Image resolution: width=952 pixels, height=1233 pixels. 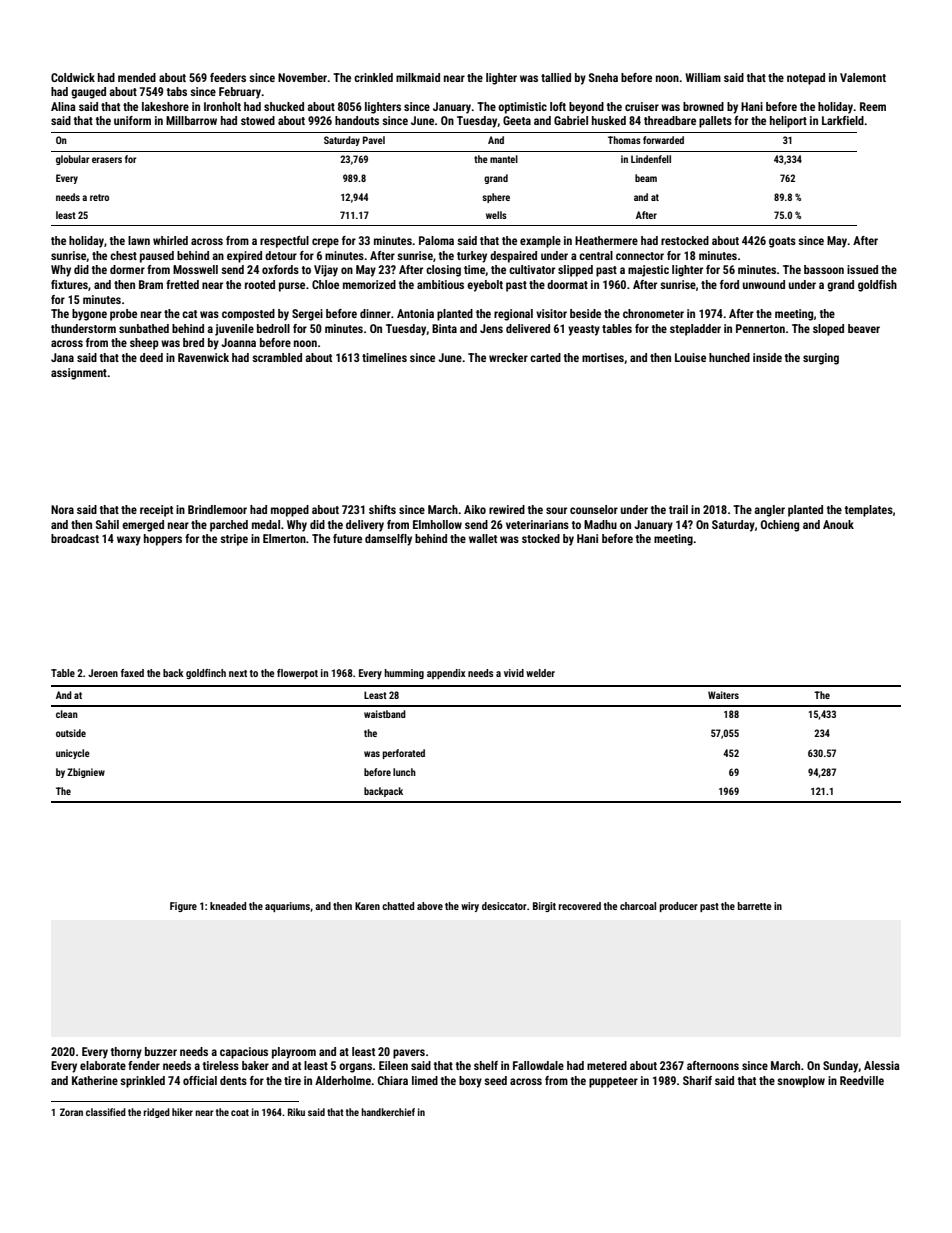 I want to click on barrette, so click(x=754, y=906).
